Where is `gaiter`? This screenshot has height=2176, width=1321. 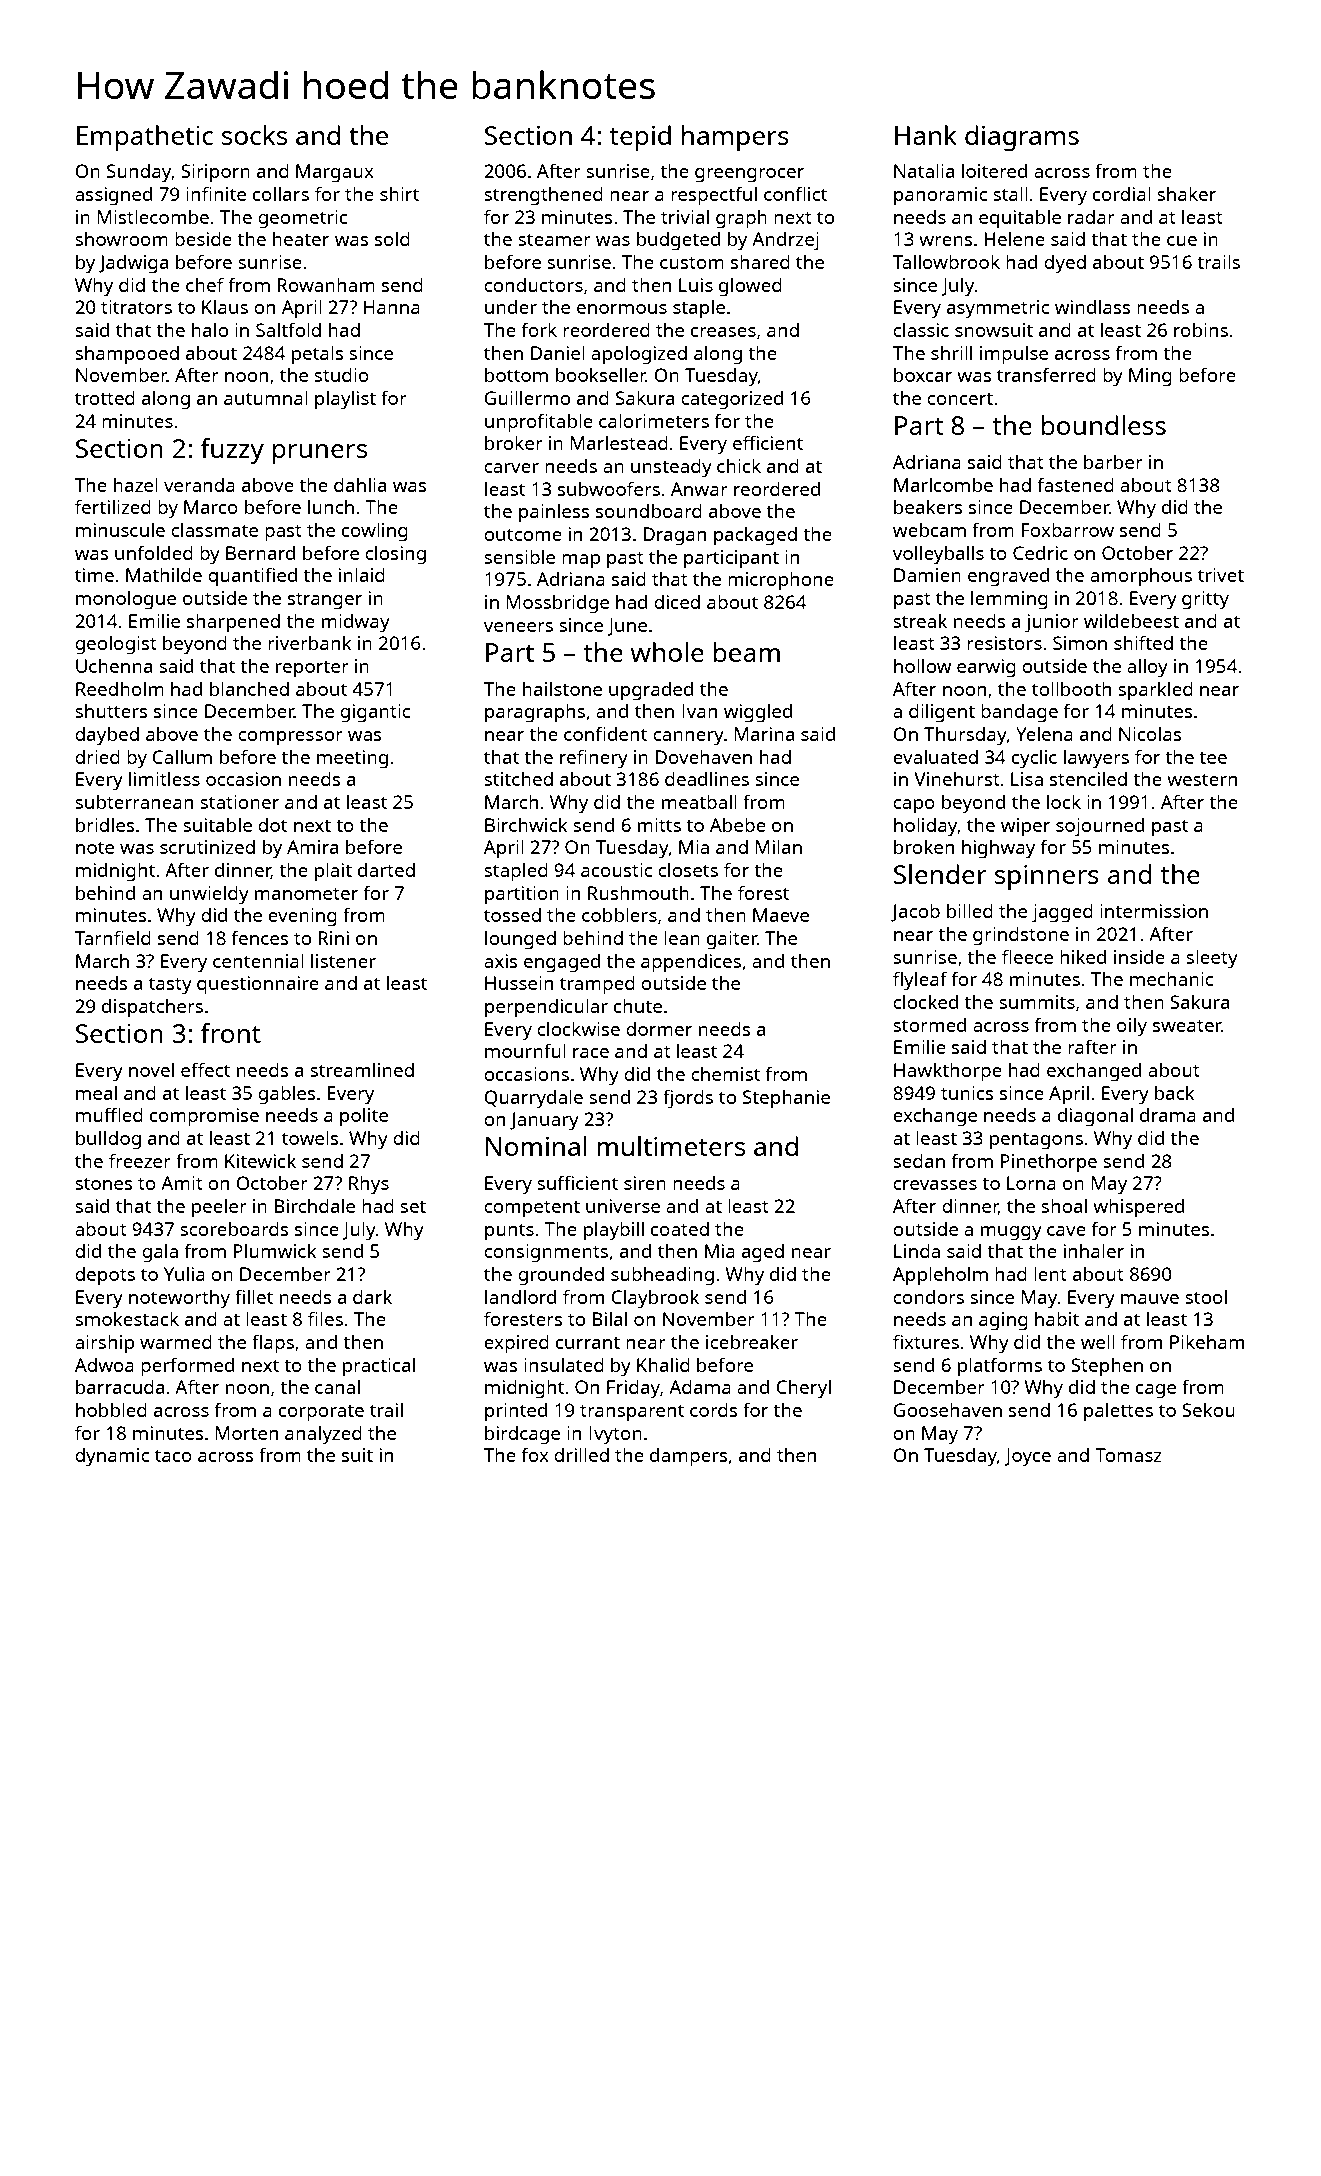
gaiter is located at coordinates (732, 940).
